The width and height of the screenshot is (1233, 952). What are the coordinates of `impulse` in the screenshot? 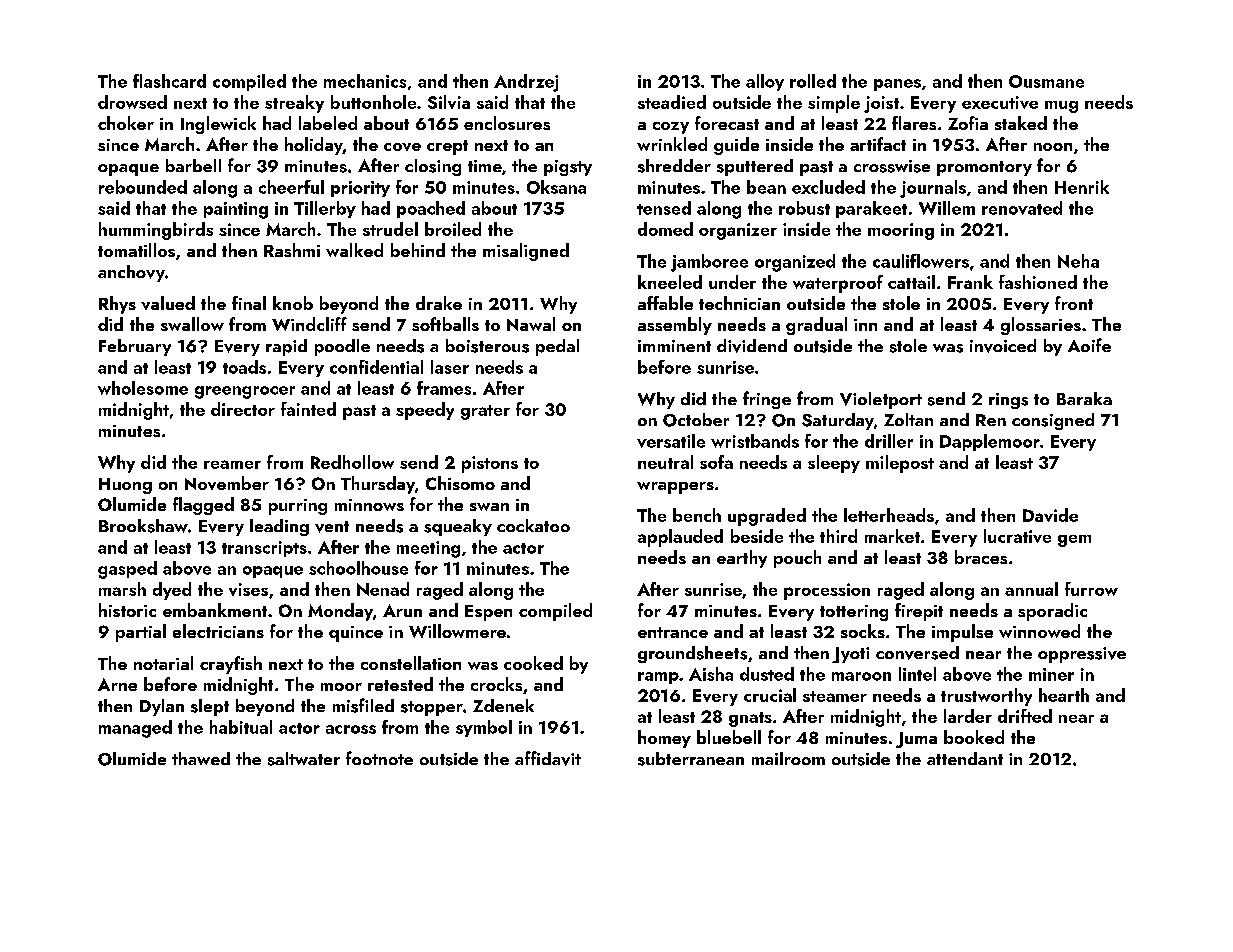 It's located at (962, 633).
